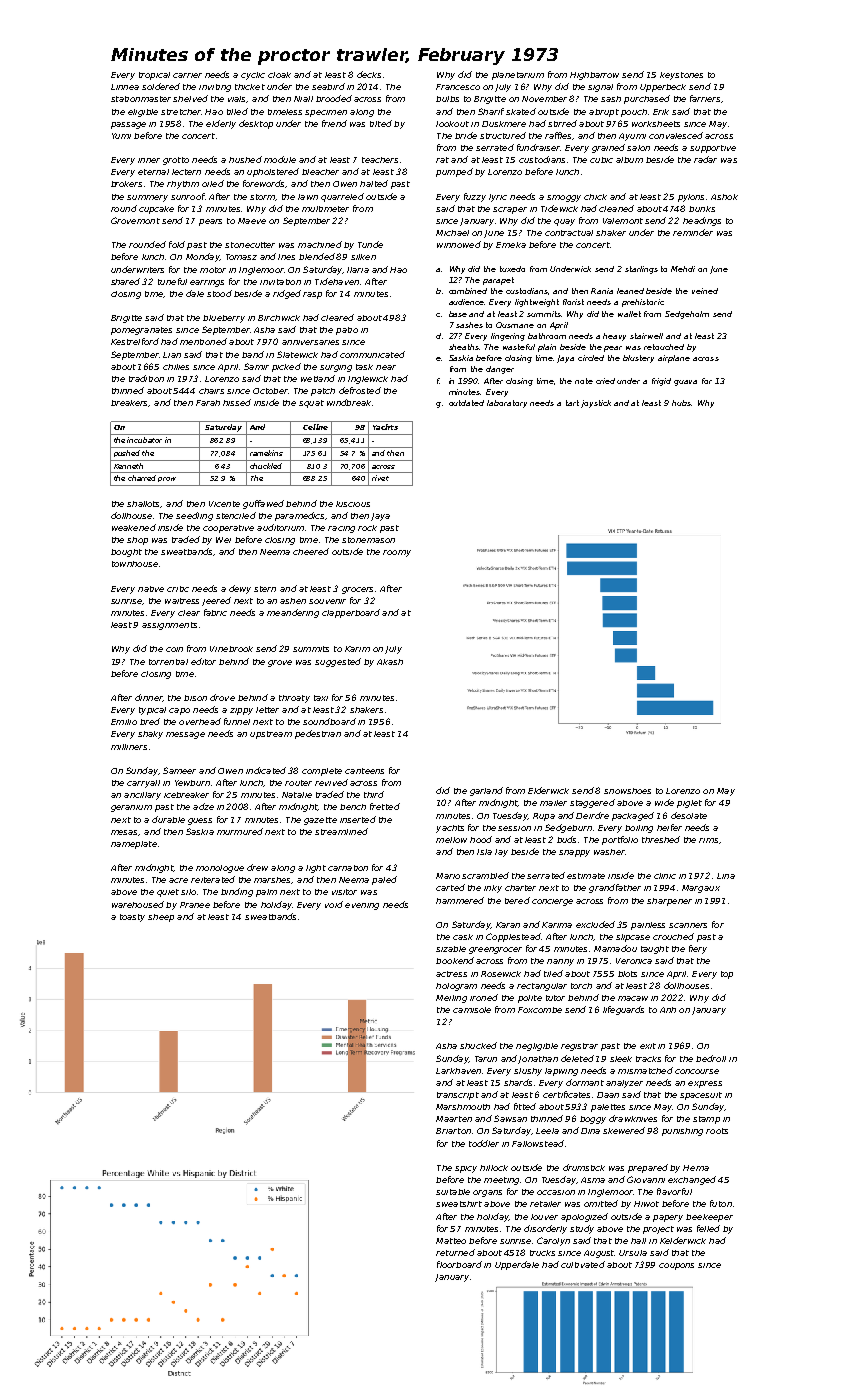 This image has width=849, height=1400. What do you see at coordinates (451, 1241) in the image?
I see `Matteo` at bounding box center [451, 1241].
